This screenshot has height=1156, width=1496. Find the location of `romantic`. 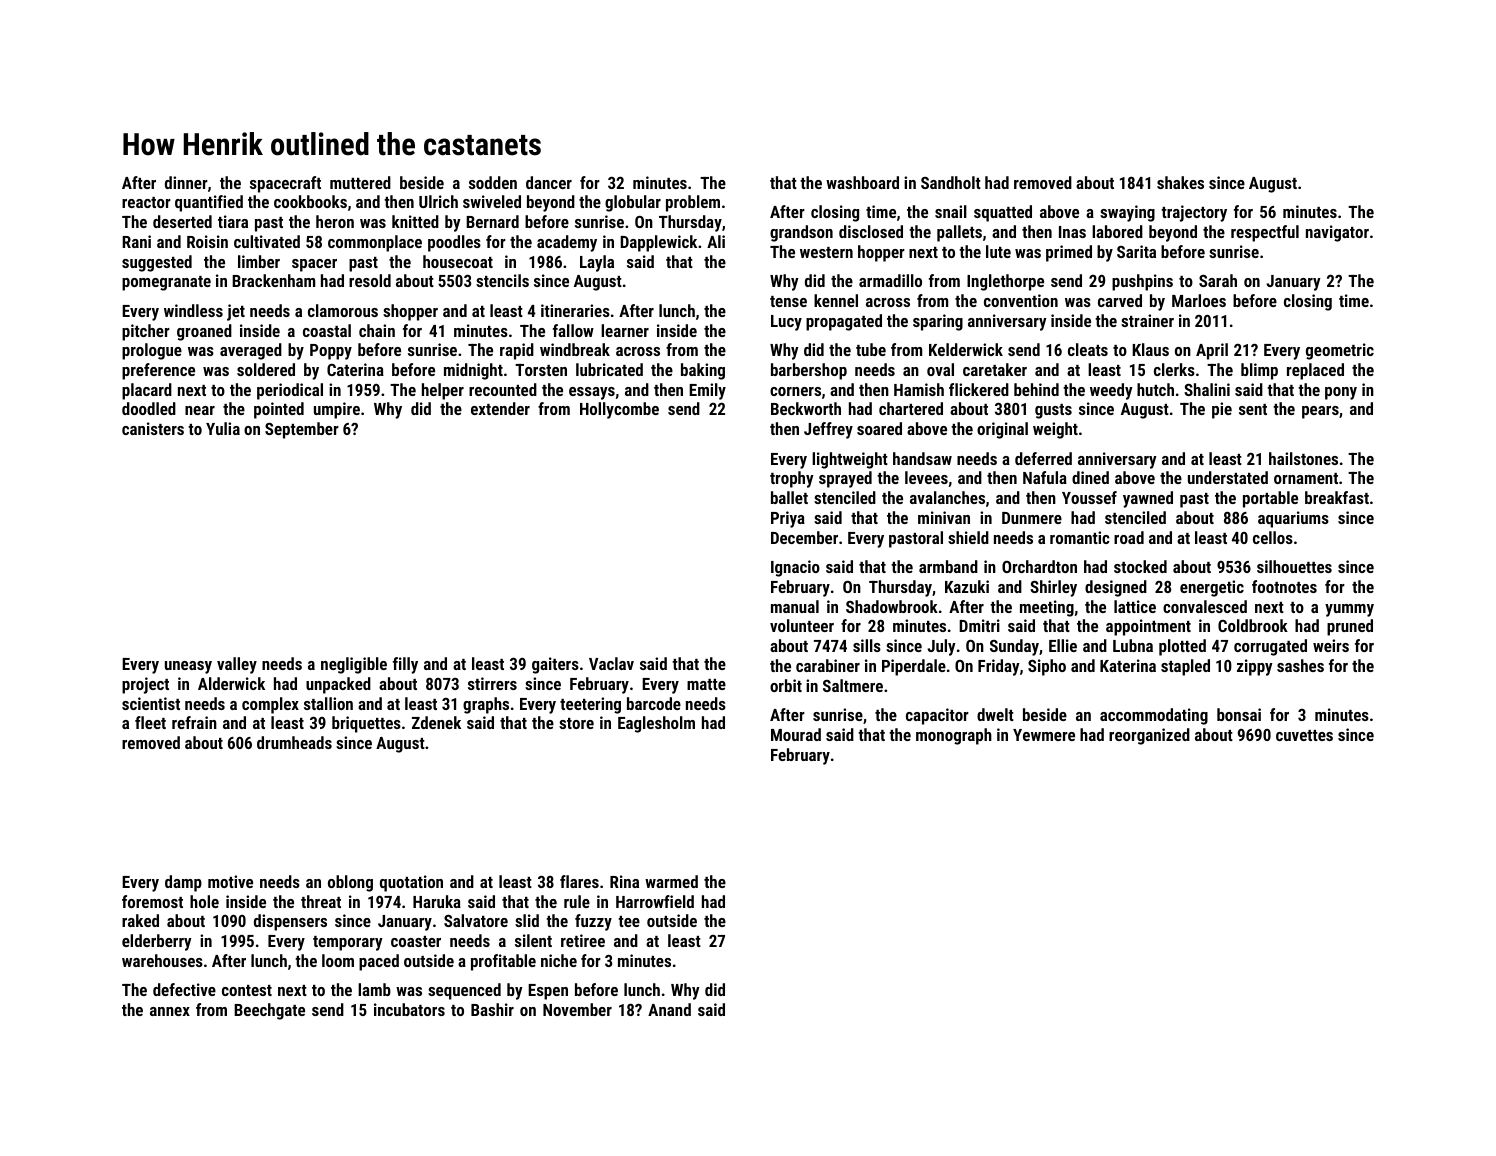

romantic is located at coordinates (1080, 537).
